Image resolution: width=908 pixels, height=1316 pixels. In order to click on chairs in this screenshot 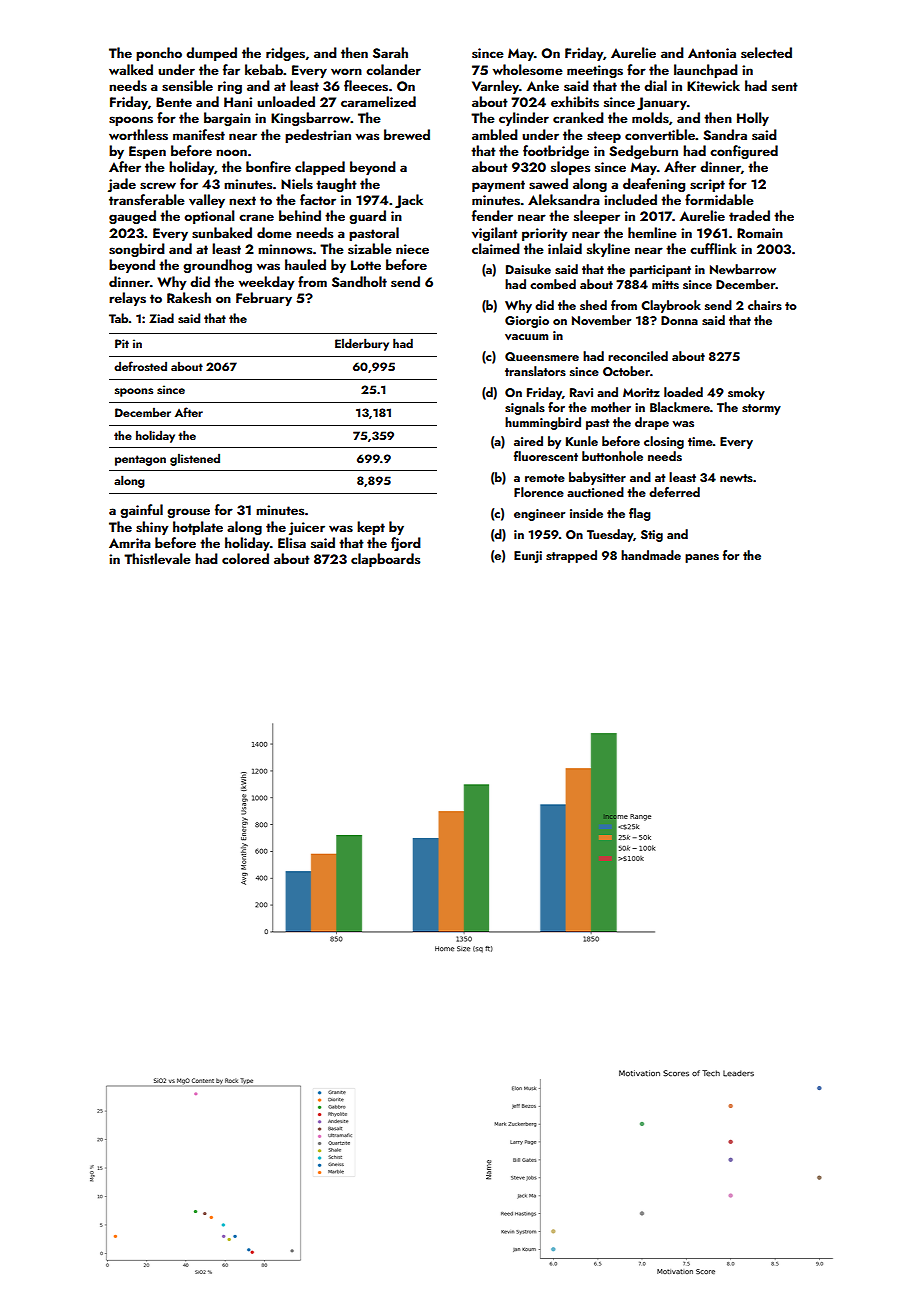, I will do `click(765, 305)`.
